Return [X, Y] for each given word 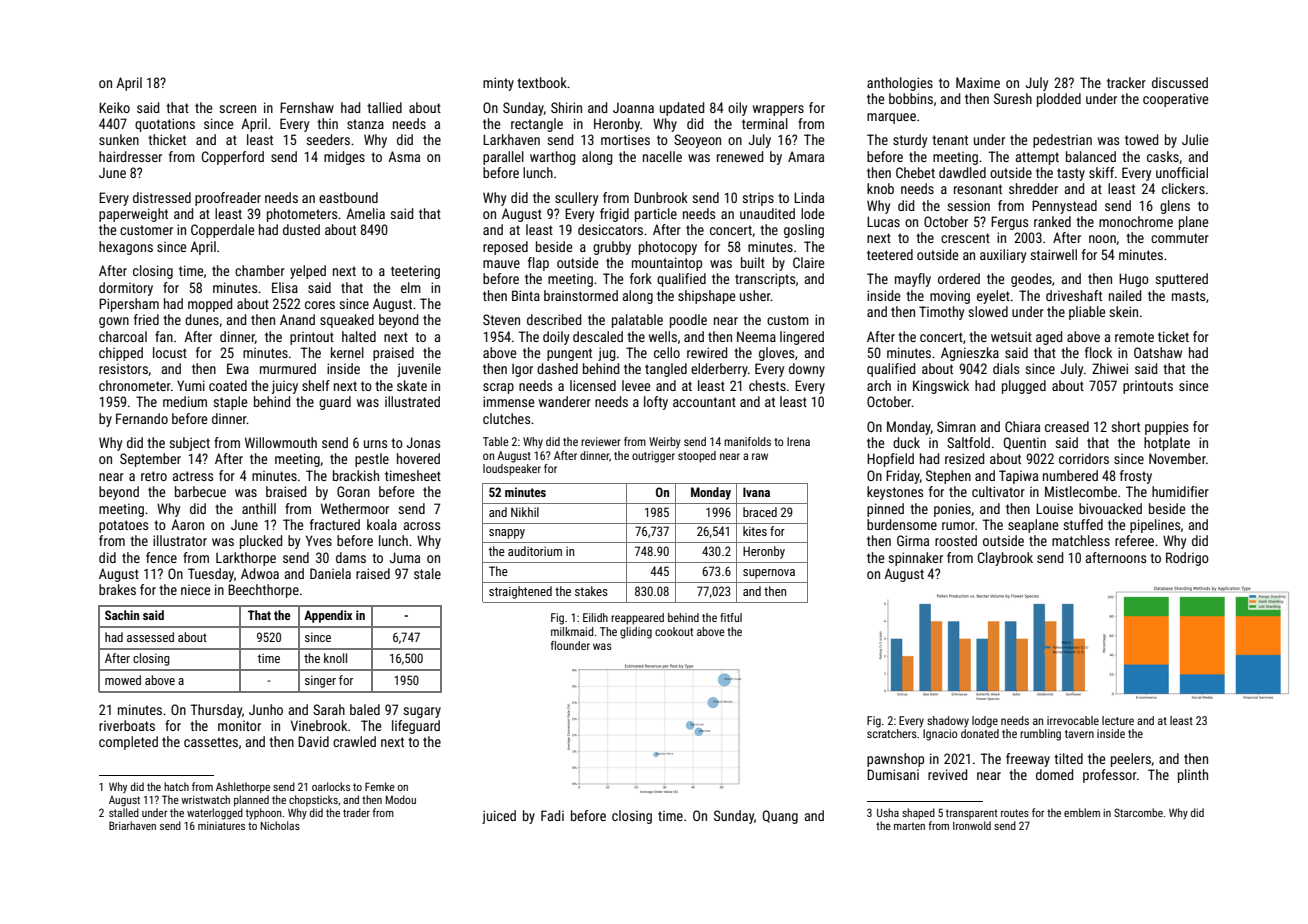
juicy [285, 387]
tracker [1126, 82]
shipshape [707, 297]
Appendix [328, 616]
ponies [952, 510]
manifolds [747, 441]
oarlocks [331, 786]
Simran [956, 426]
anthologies [900, 84]
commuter [1180, 238]
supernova [769, 574]
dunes [202, 319]
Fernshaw [307, 107]
